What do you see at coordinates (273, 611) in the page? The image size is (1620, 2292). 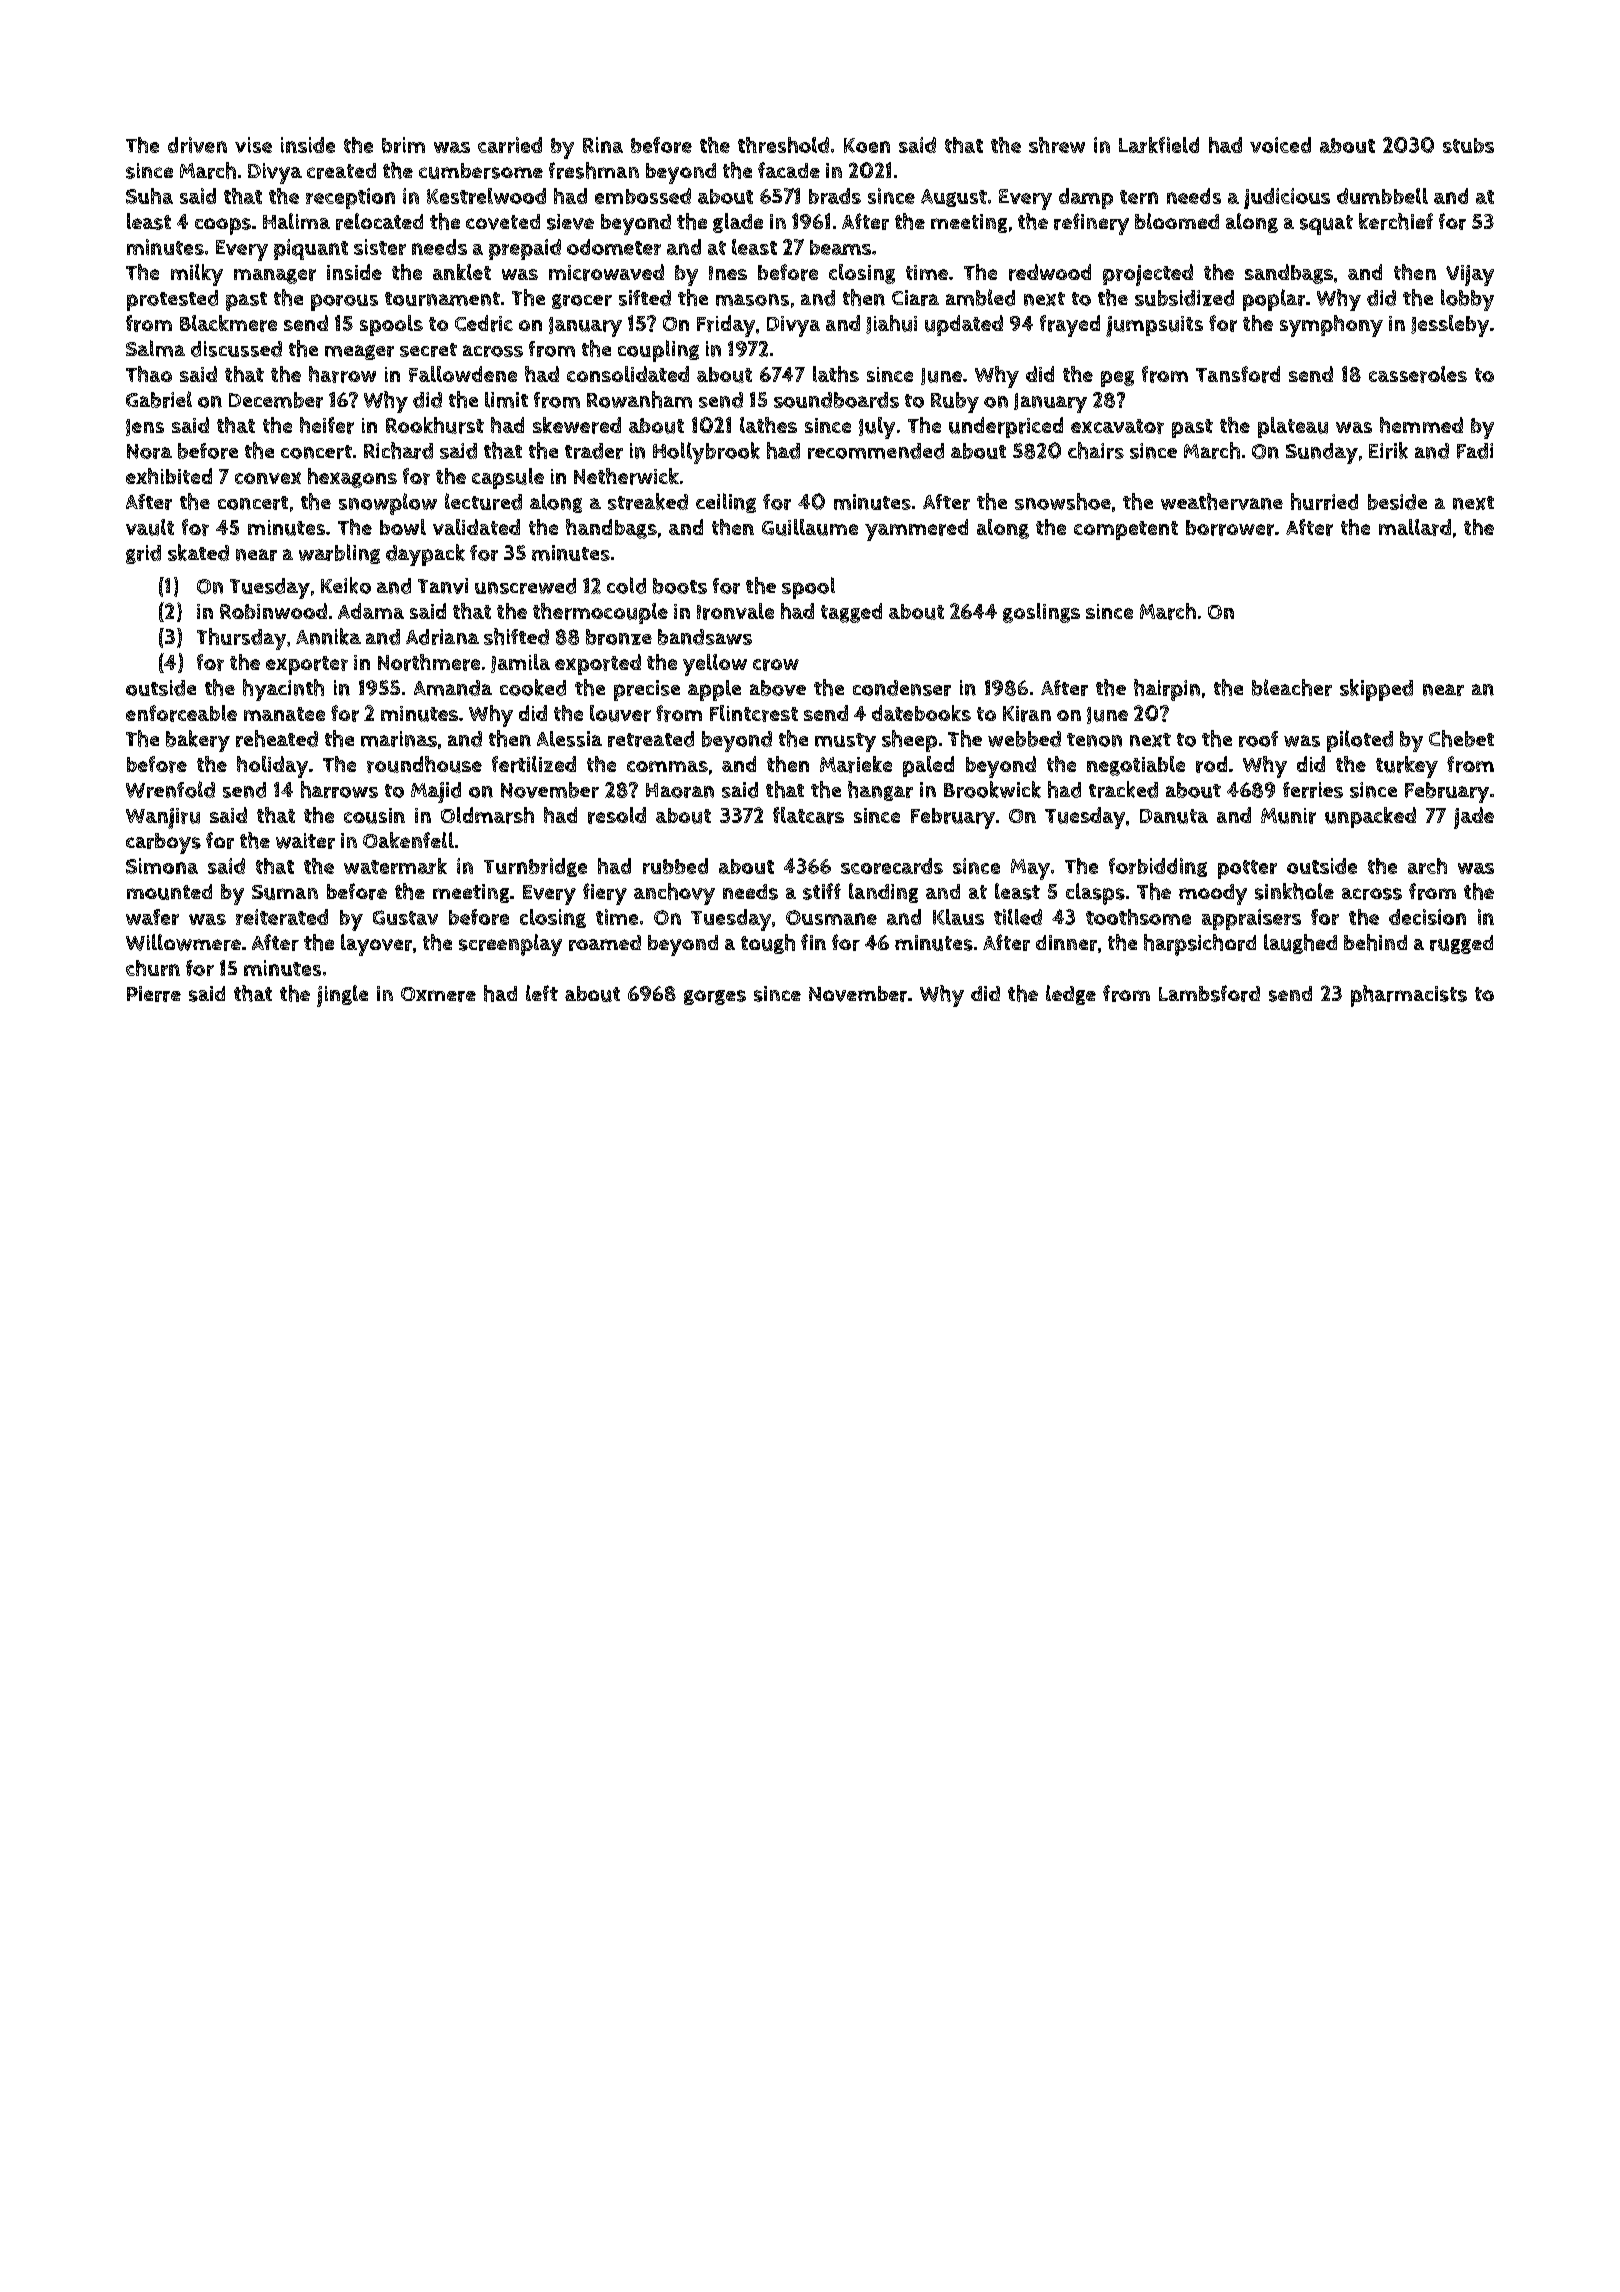 I see `Robinwood` at bounding box center [273, 611].
